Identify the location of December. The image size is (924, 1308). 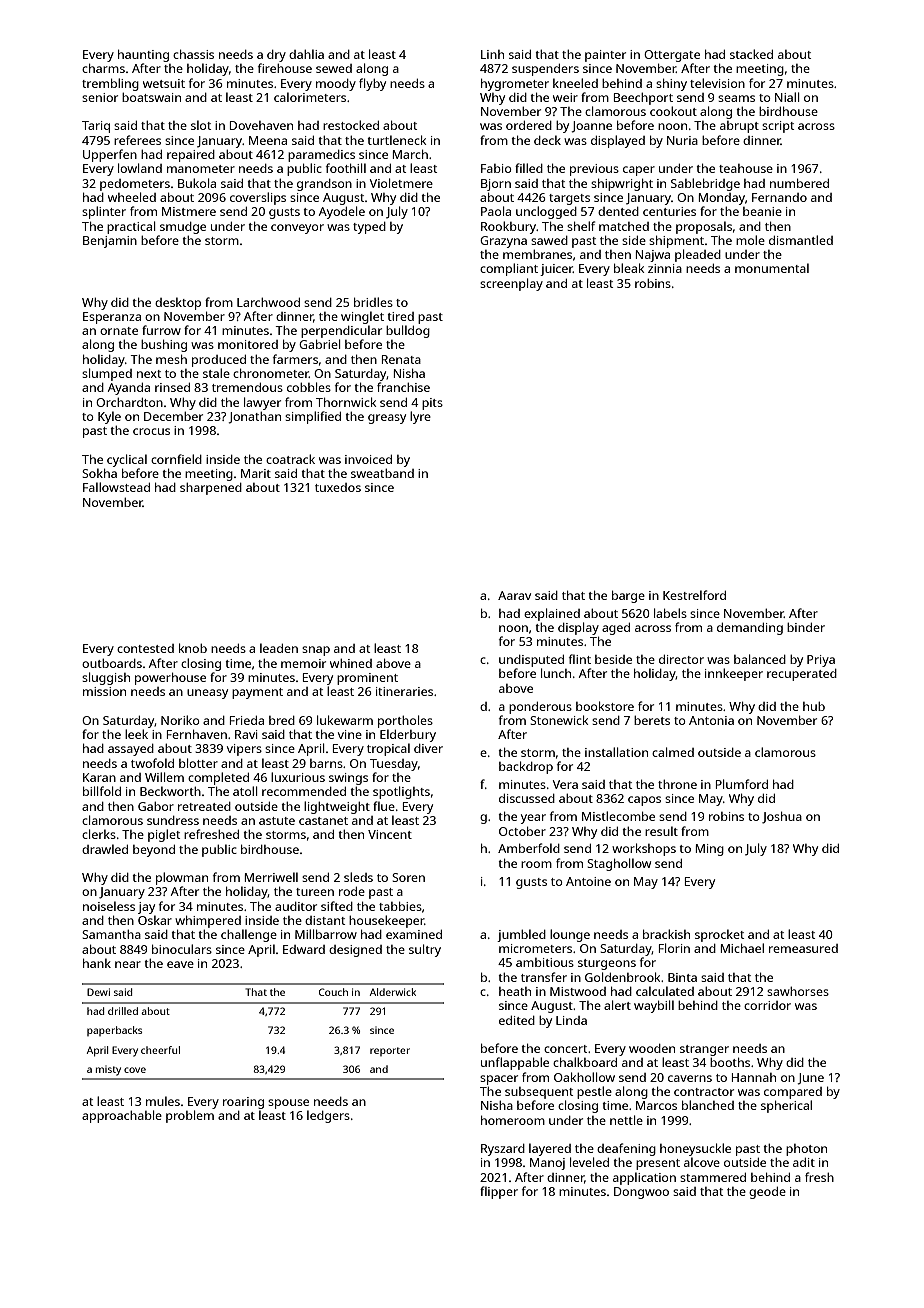
(173, 416).
